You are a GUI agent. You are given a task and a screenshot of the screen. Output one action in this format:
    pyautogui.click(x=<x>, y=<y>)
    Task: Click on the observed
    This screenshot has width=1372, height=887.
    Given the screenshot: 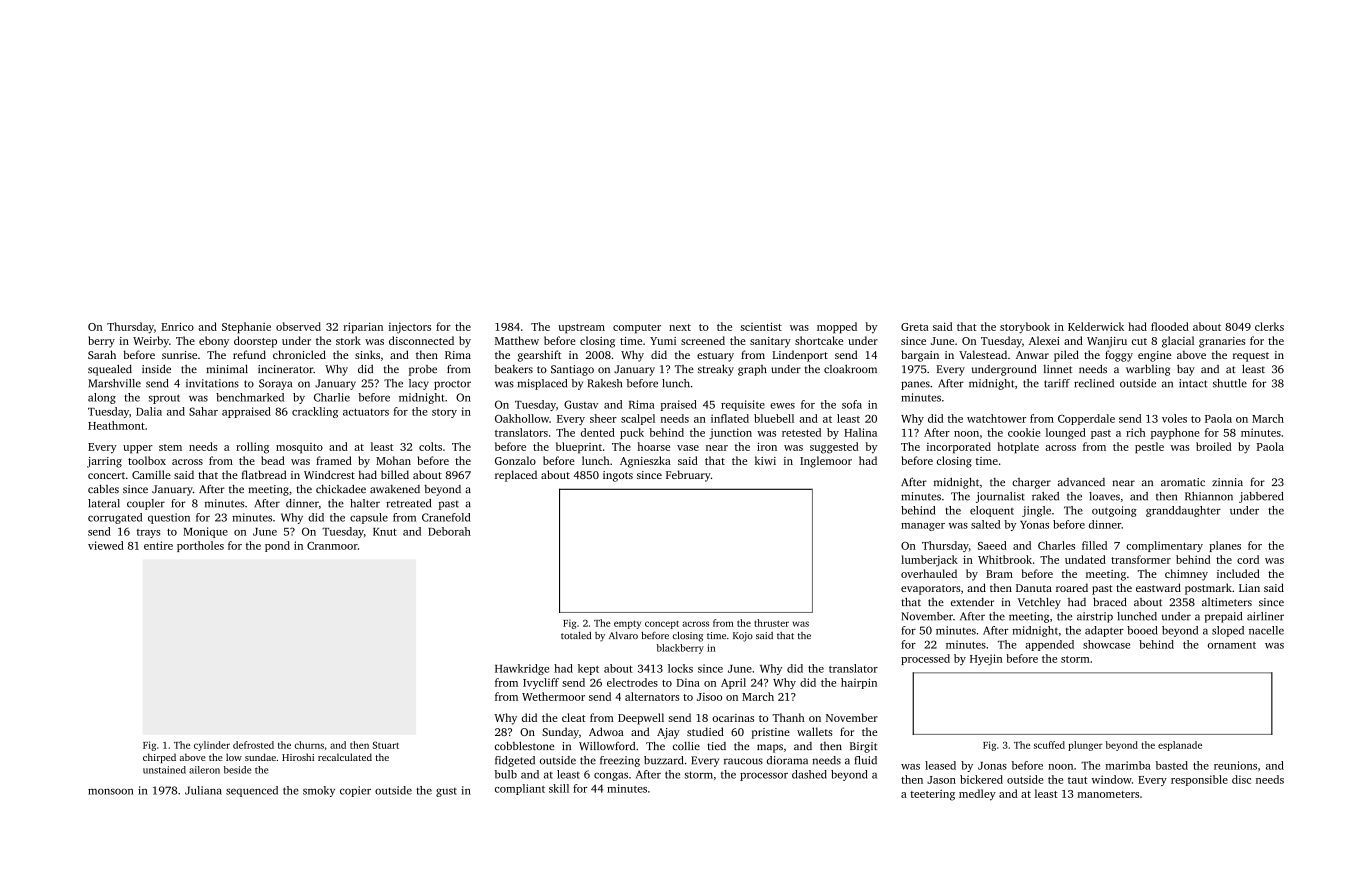 What is the action you would take?
    pyautogui.click(x=298, y=326)
